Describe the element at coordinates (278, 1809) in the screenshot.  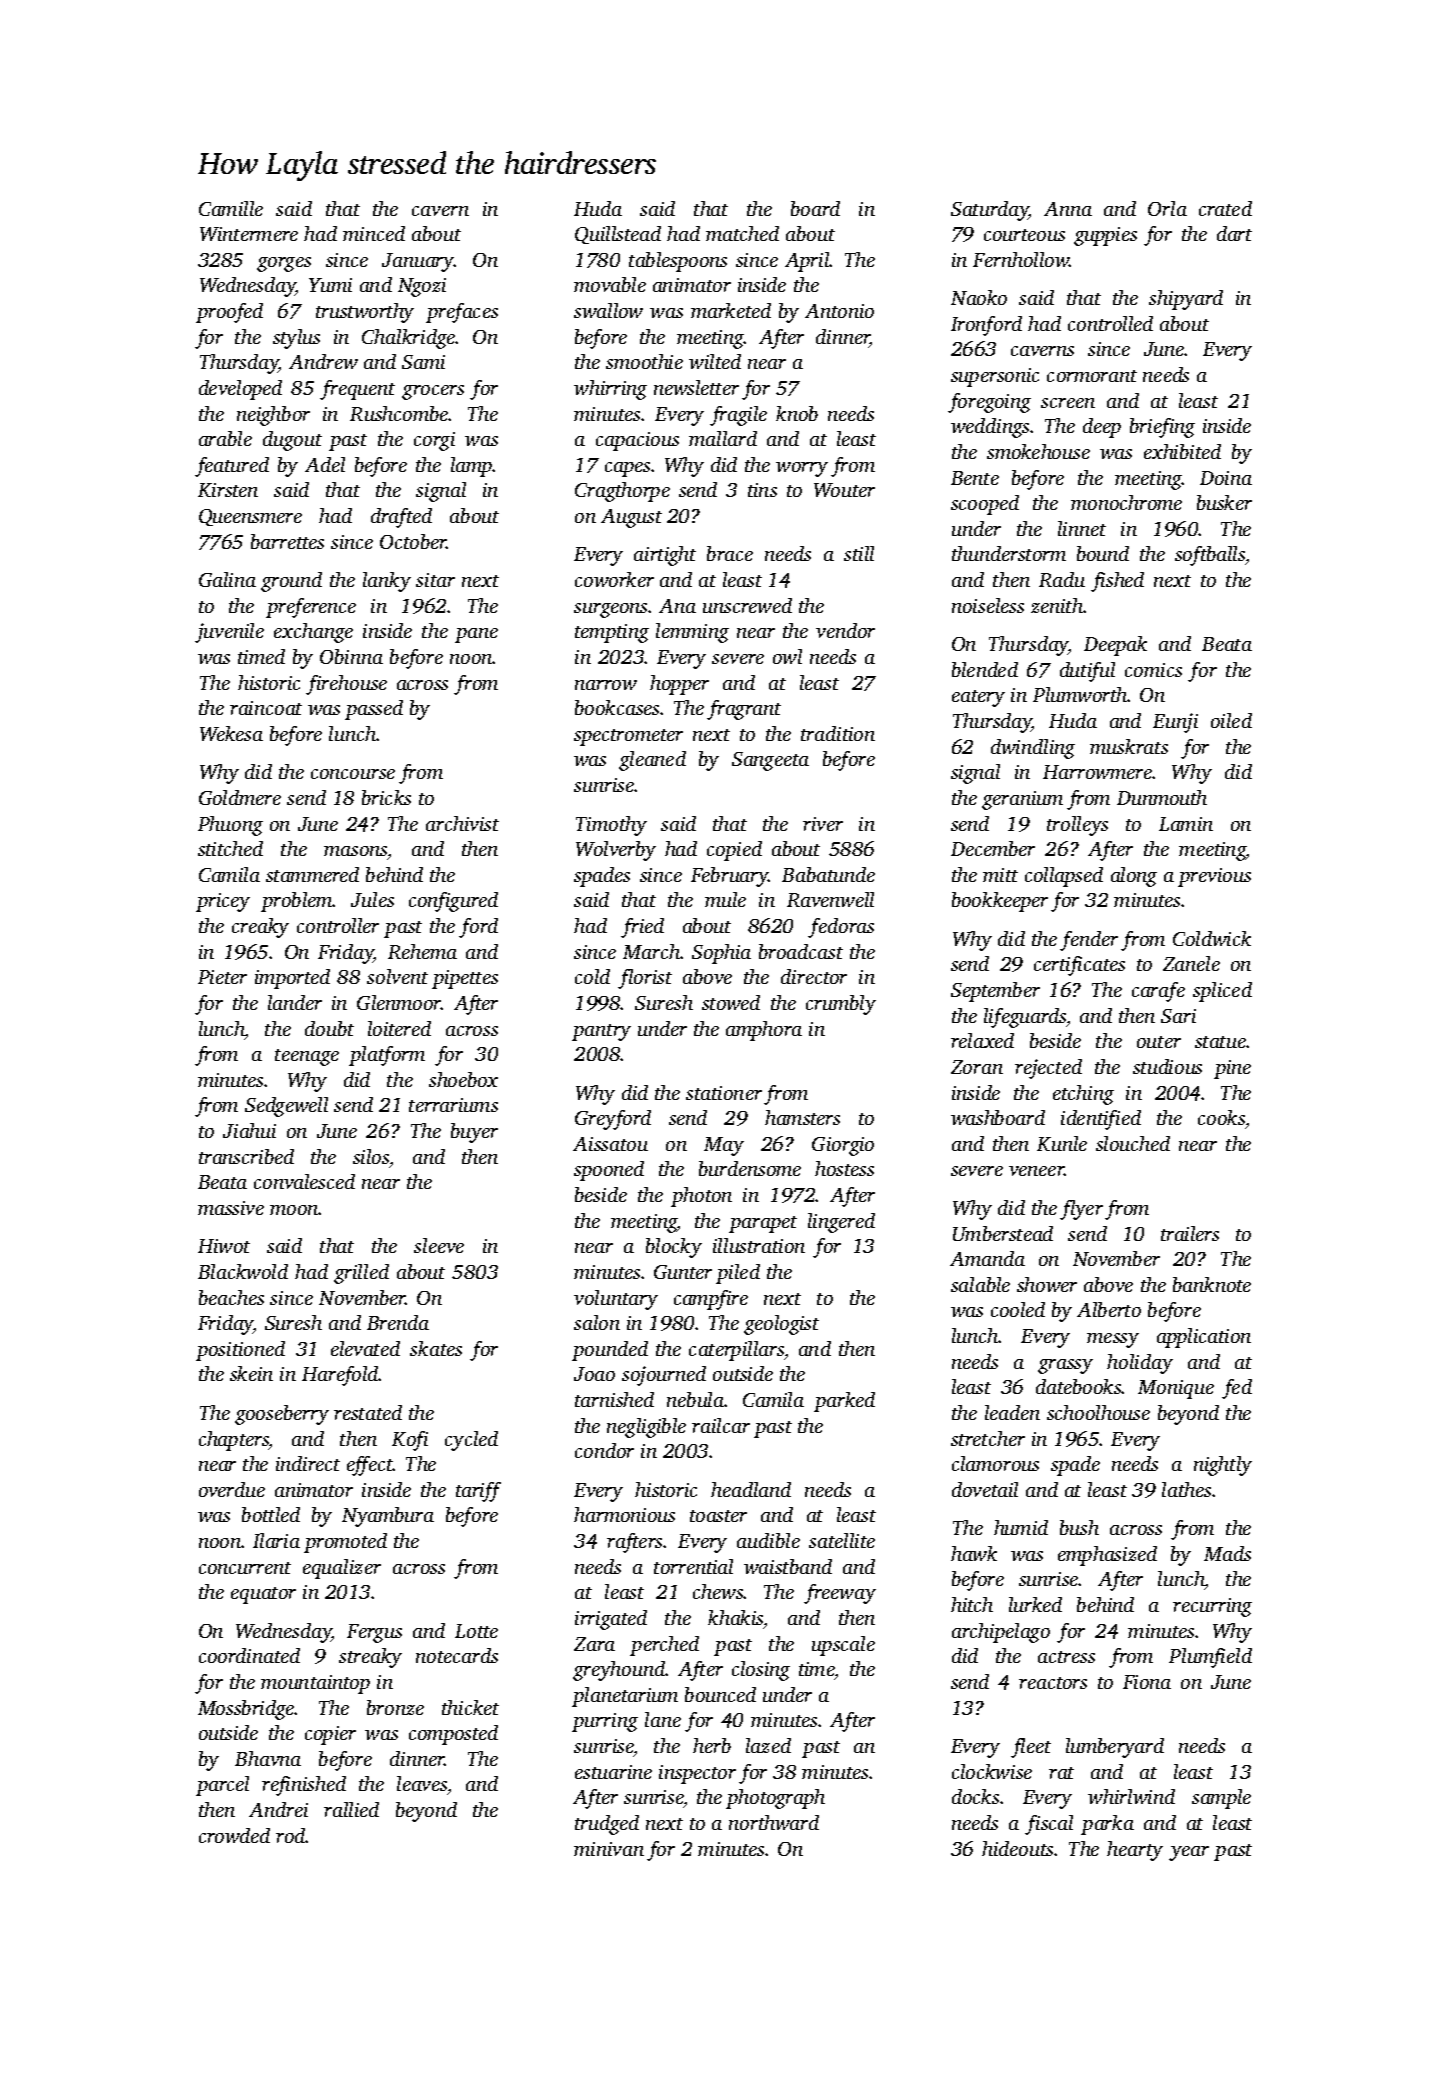
I see `Andrei` at that location.
